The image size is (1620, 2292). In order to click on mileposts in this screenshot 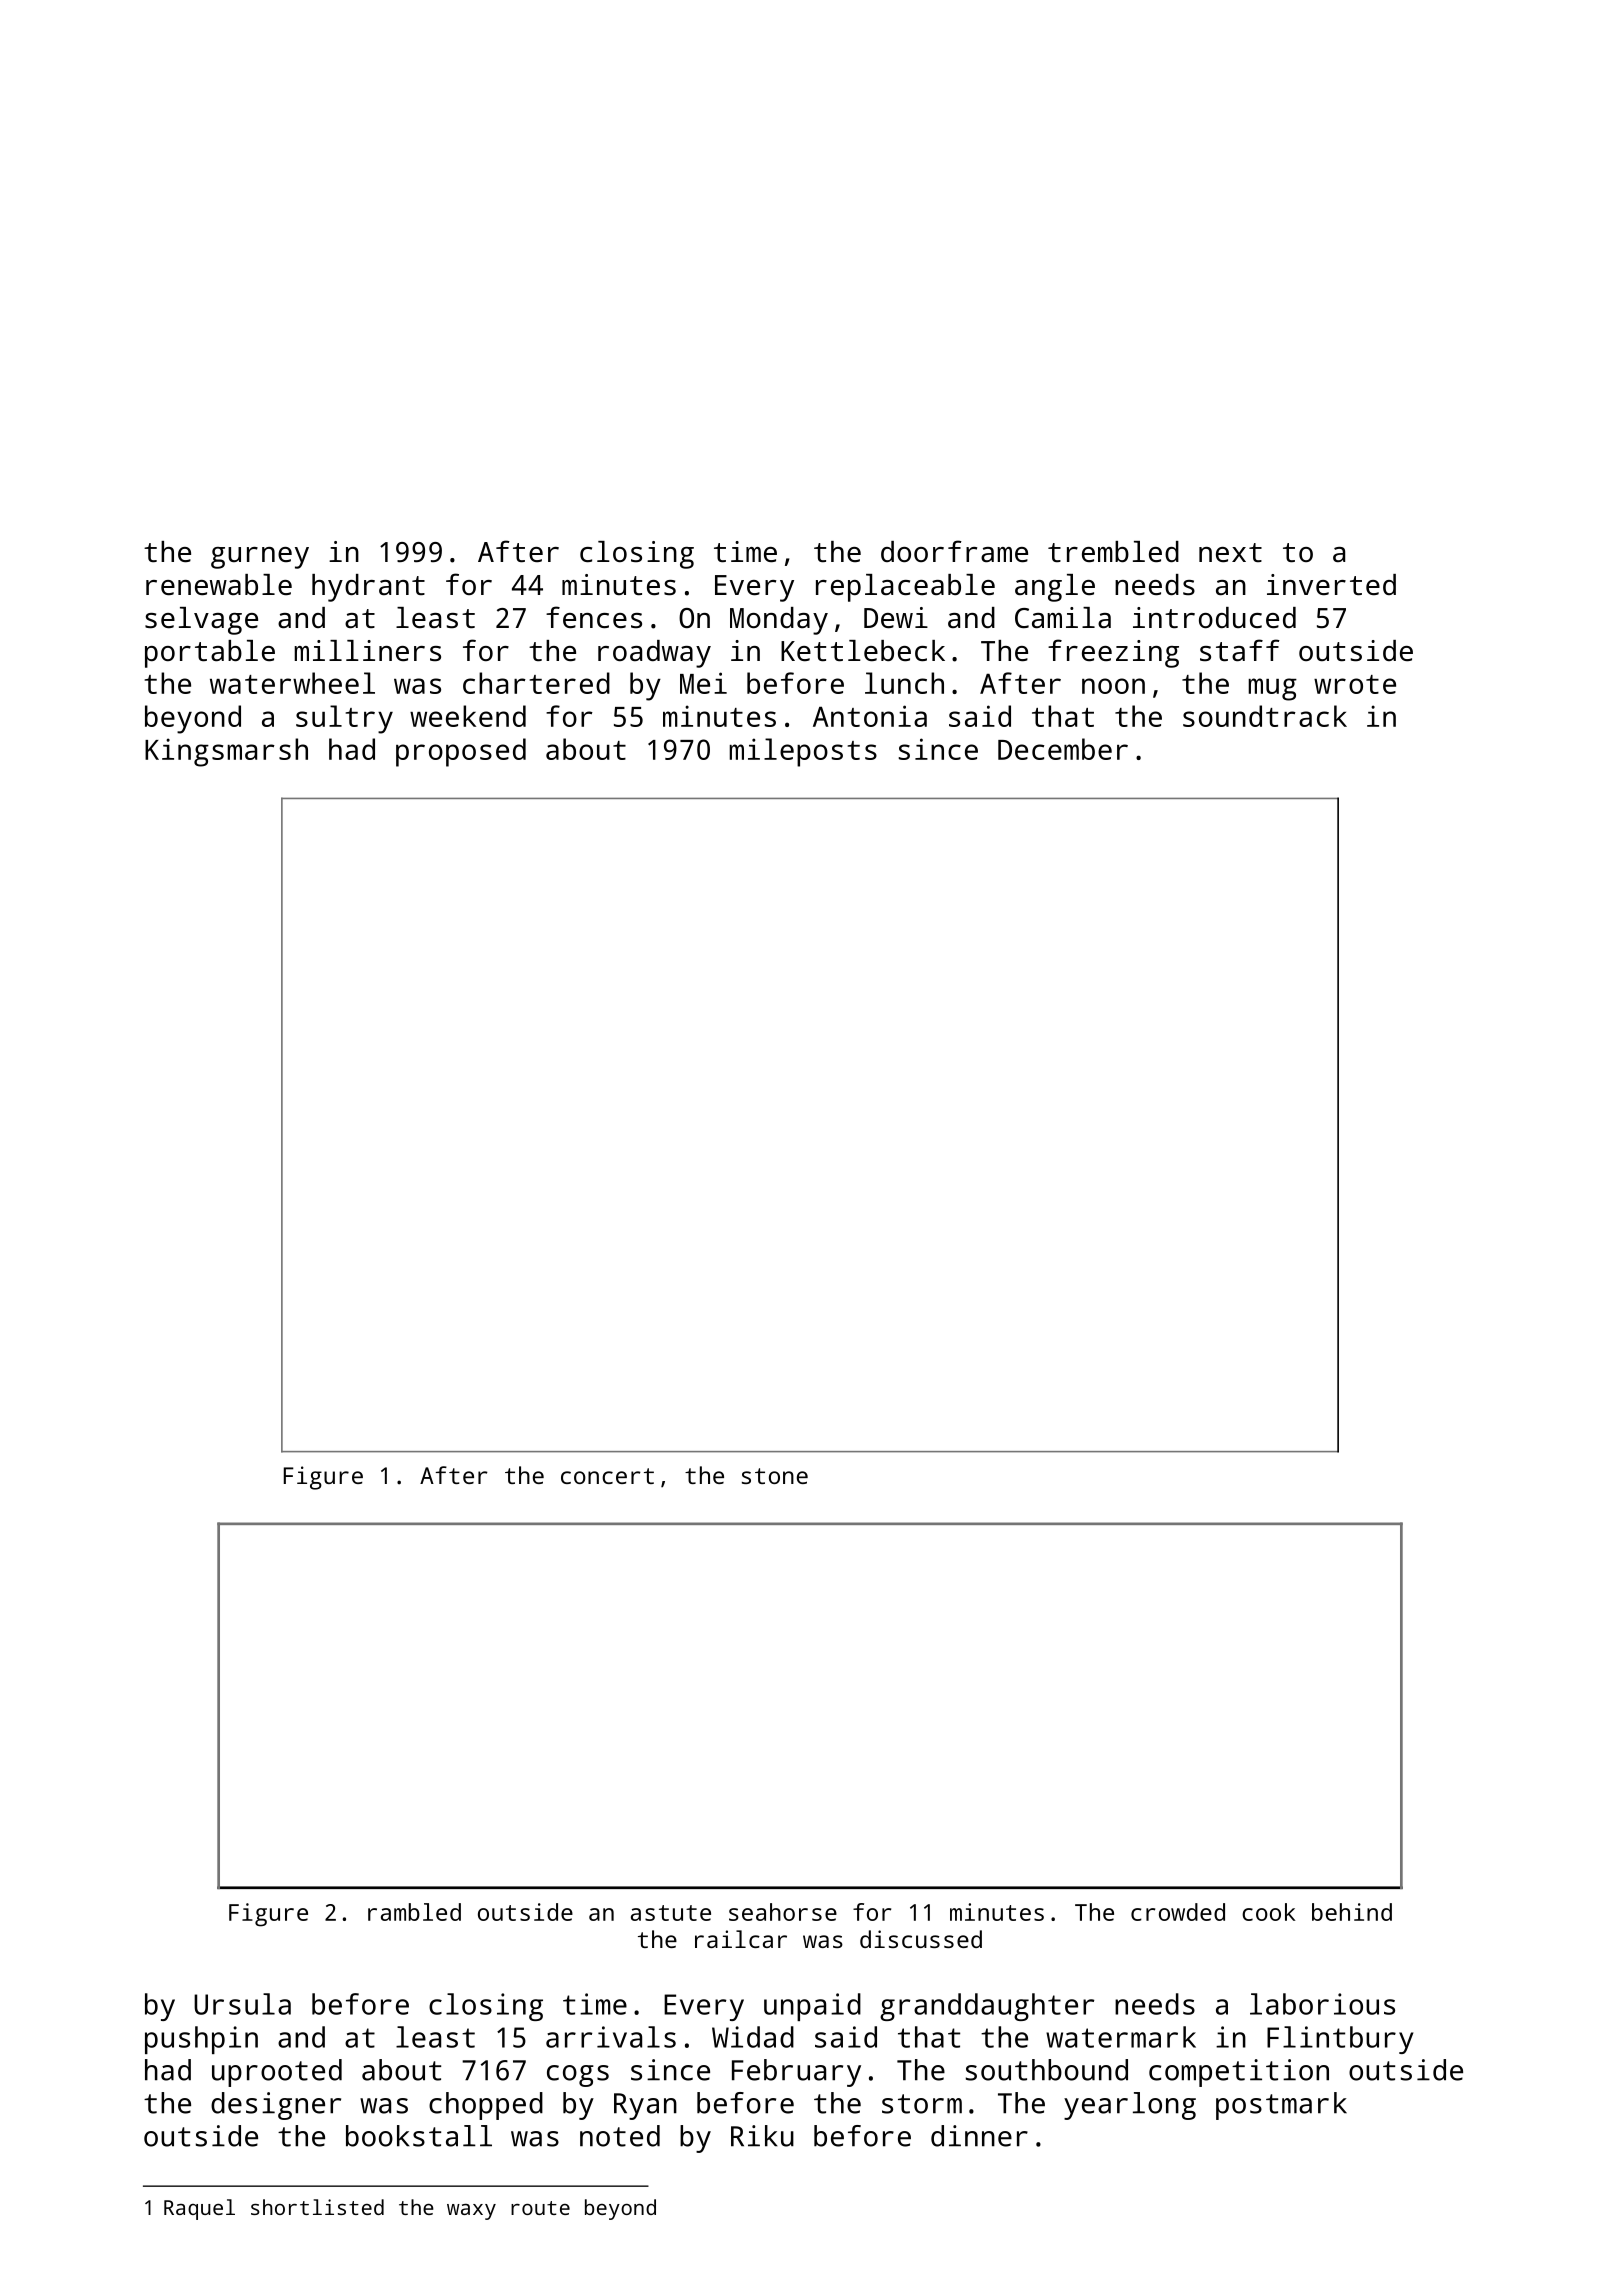, I will do `click(803, 752)`.
